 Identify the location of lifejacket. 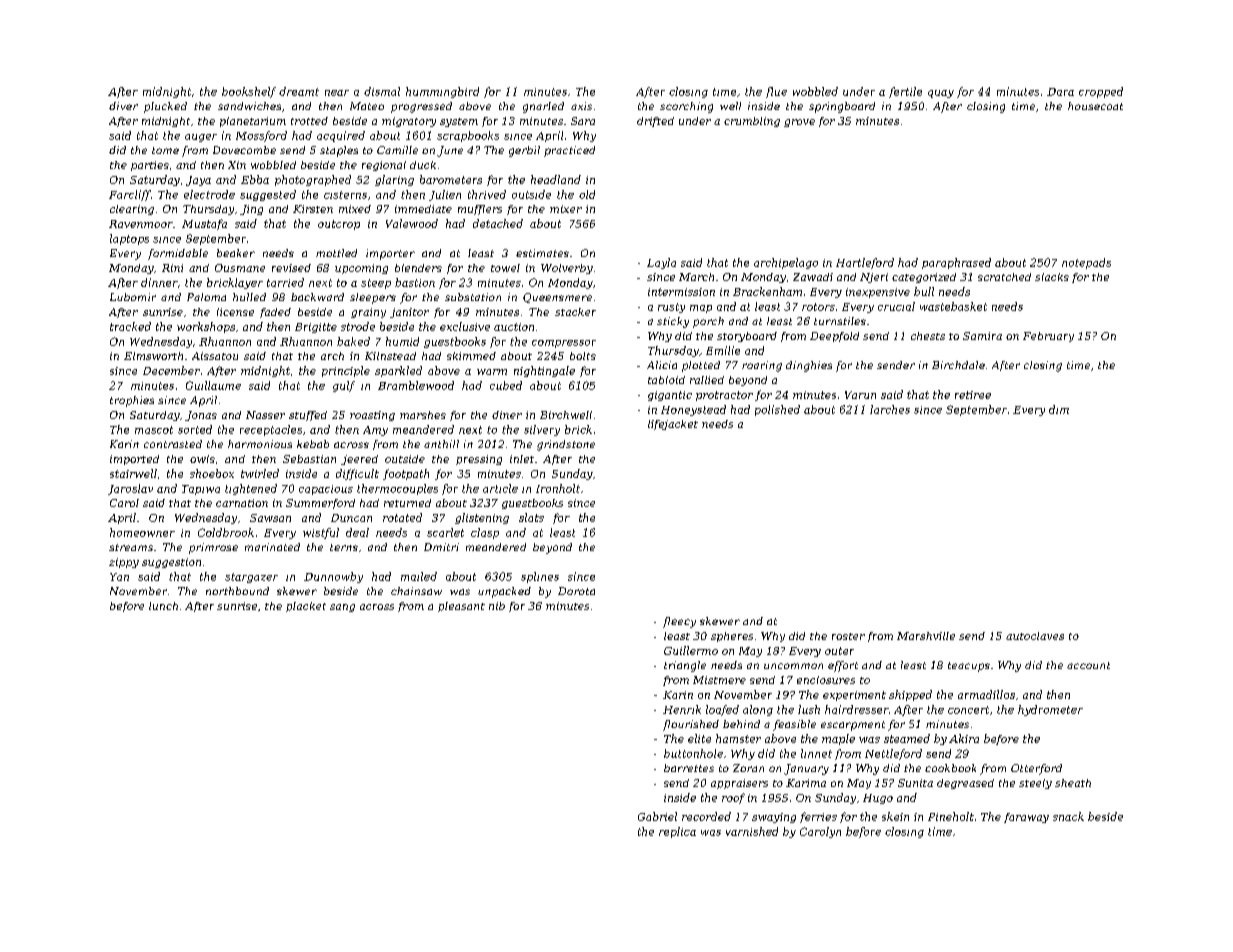
(673, 425).
